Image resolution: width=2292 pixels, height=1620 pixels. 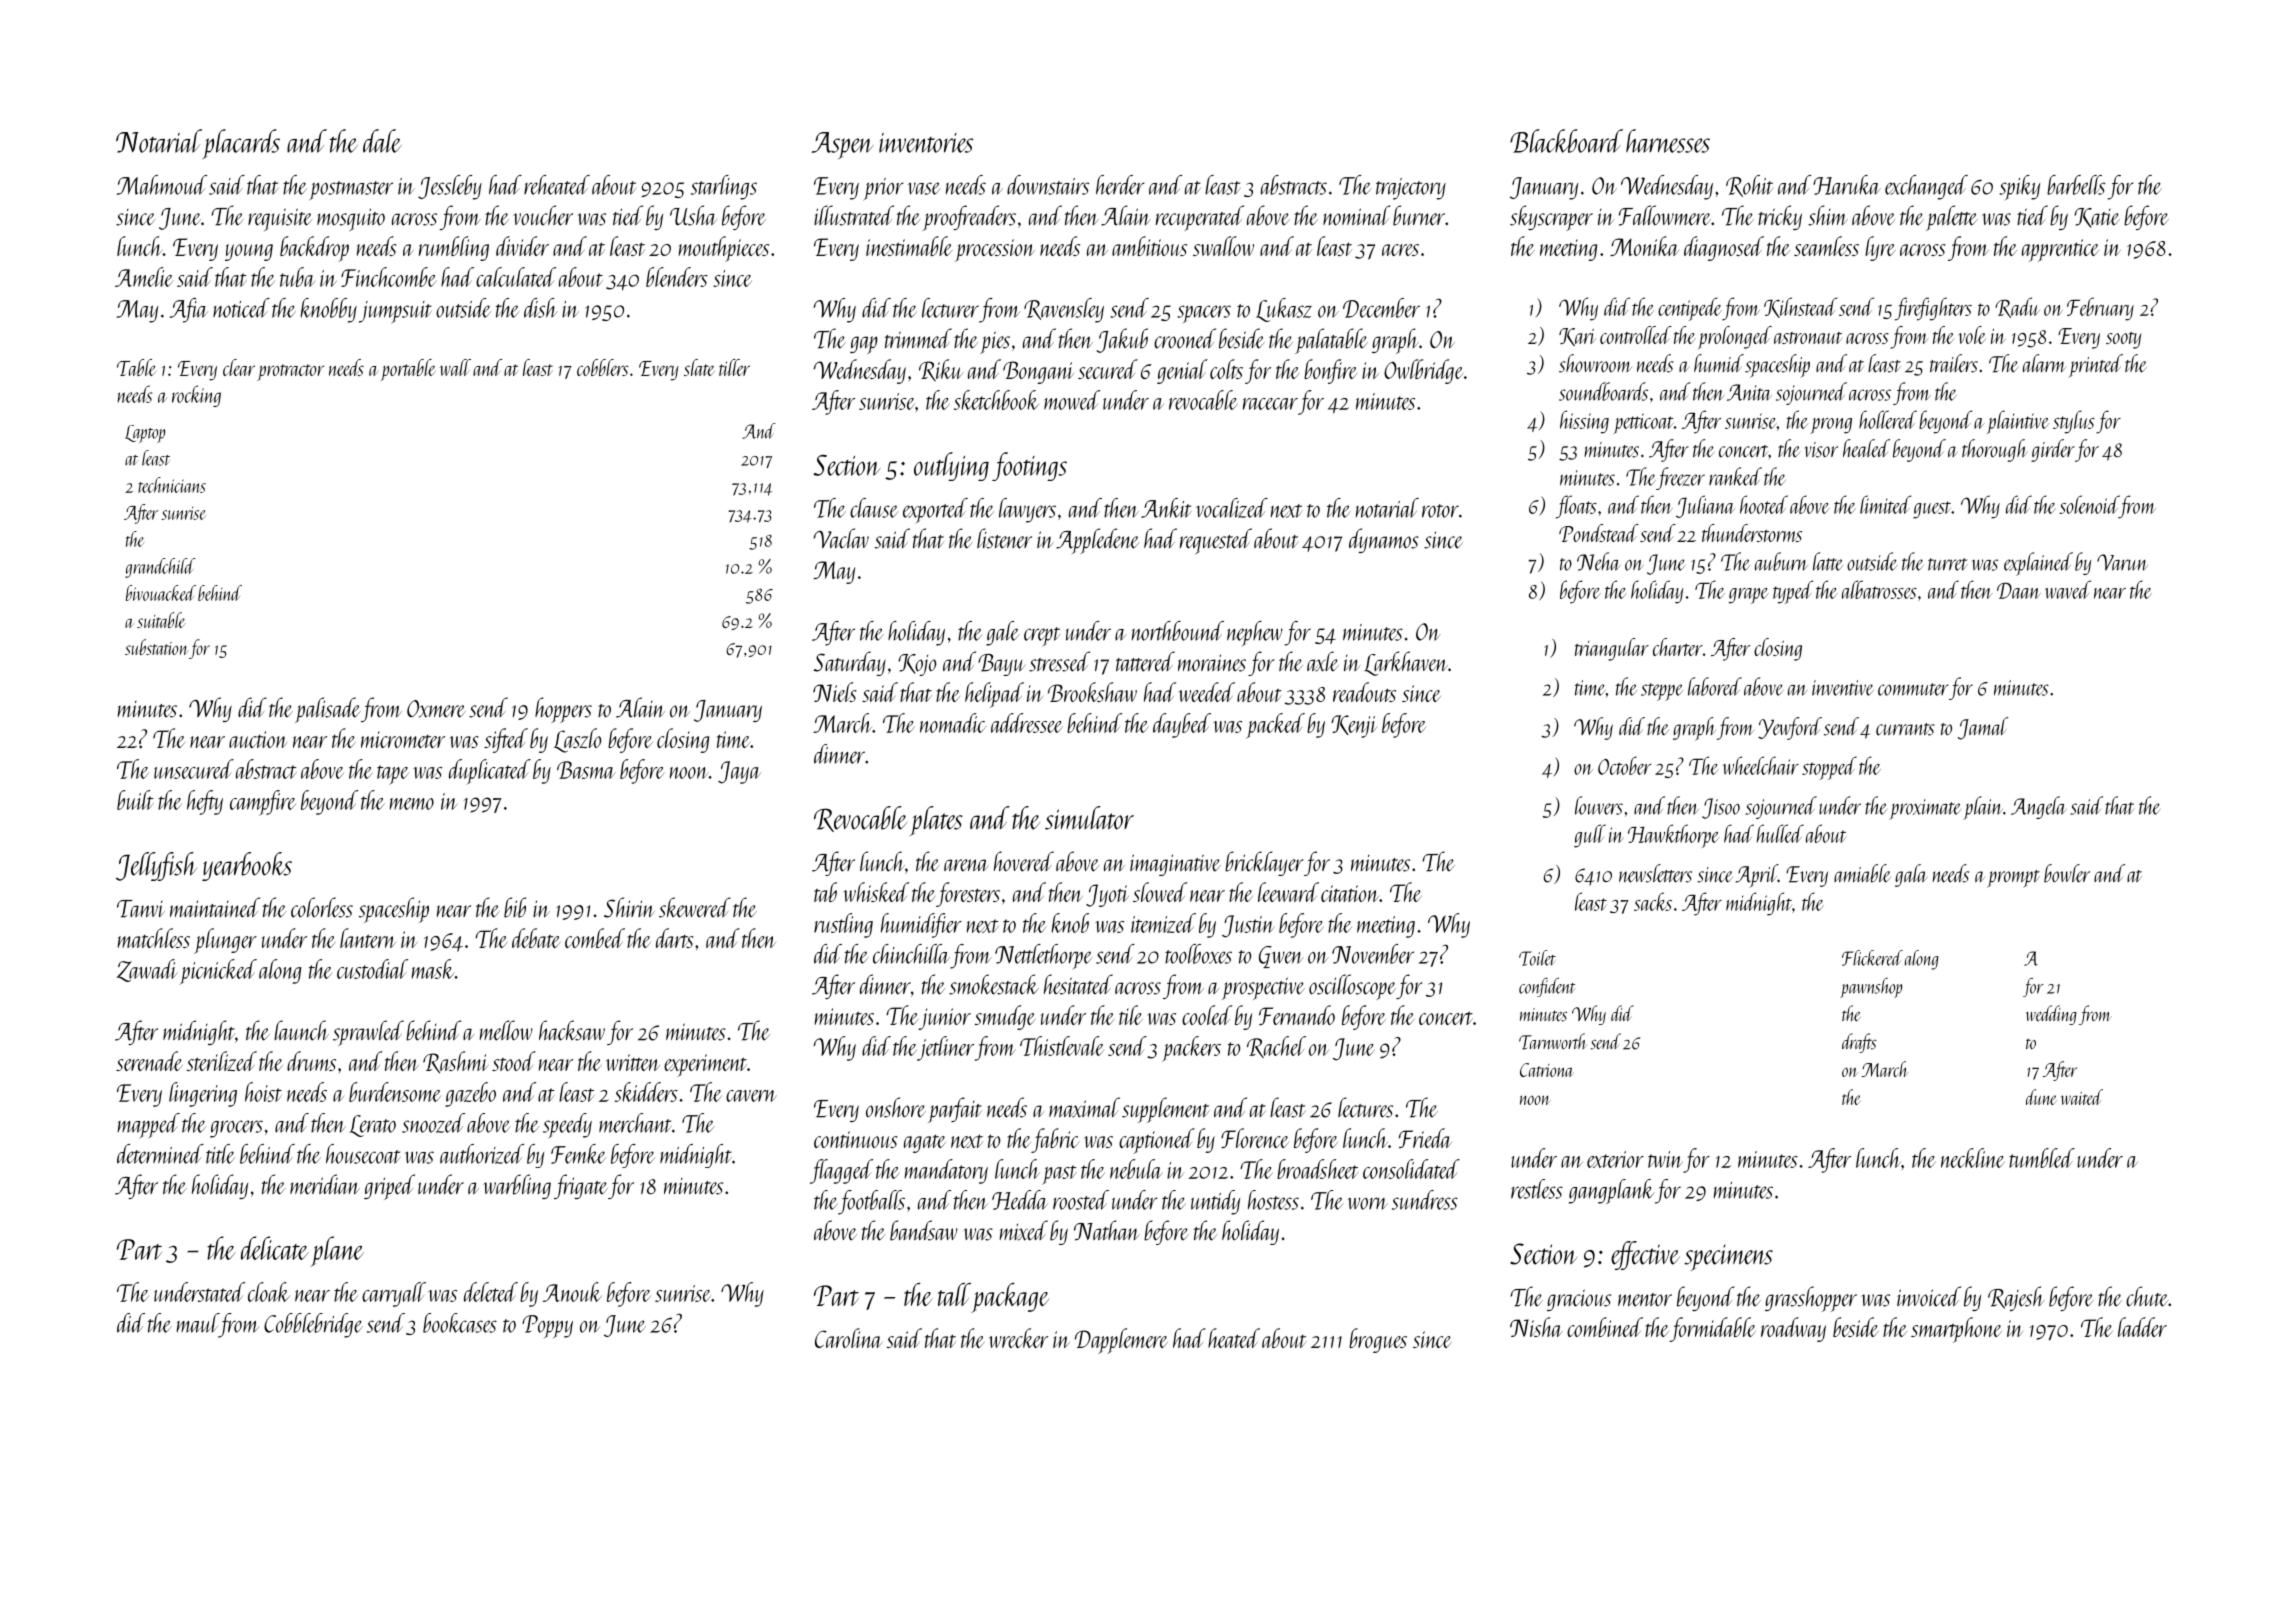 What do you see at coordinates (1905, 729) in the screenshot?
I see `currants` at bounding box center [1905, 729].
